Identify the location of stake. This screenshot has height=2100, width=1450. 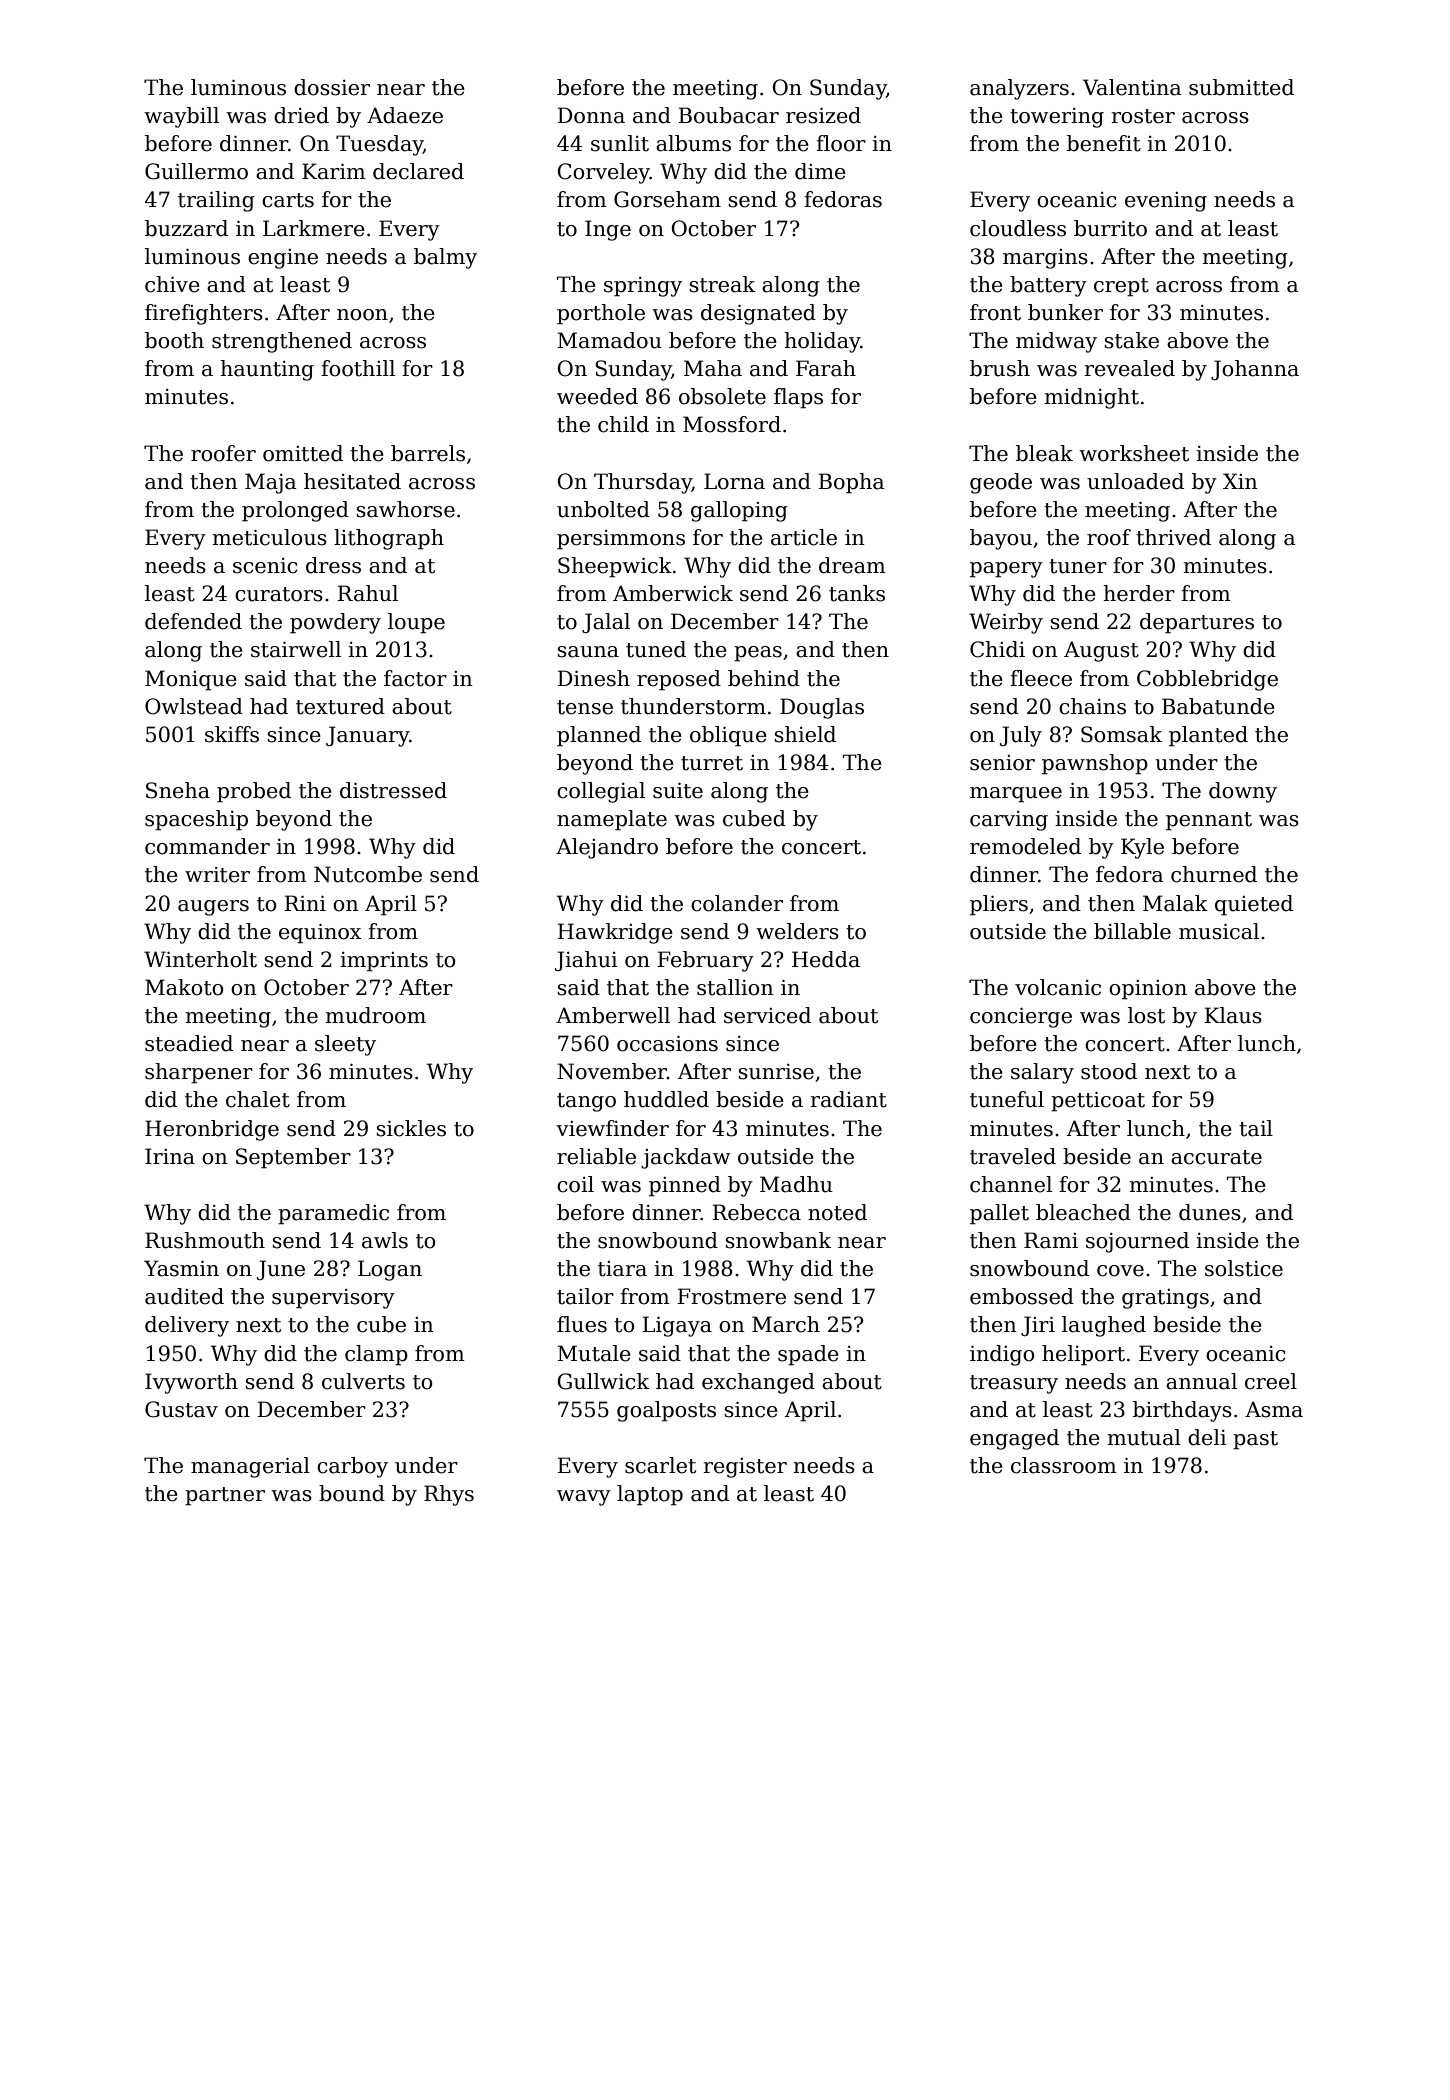
(1131, 340).
